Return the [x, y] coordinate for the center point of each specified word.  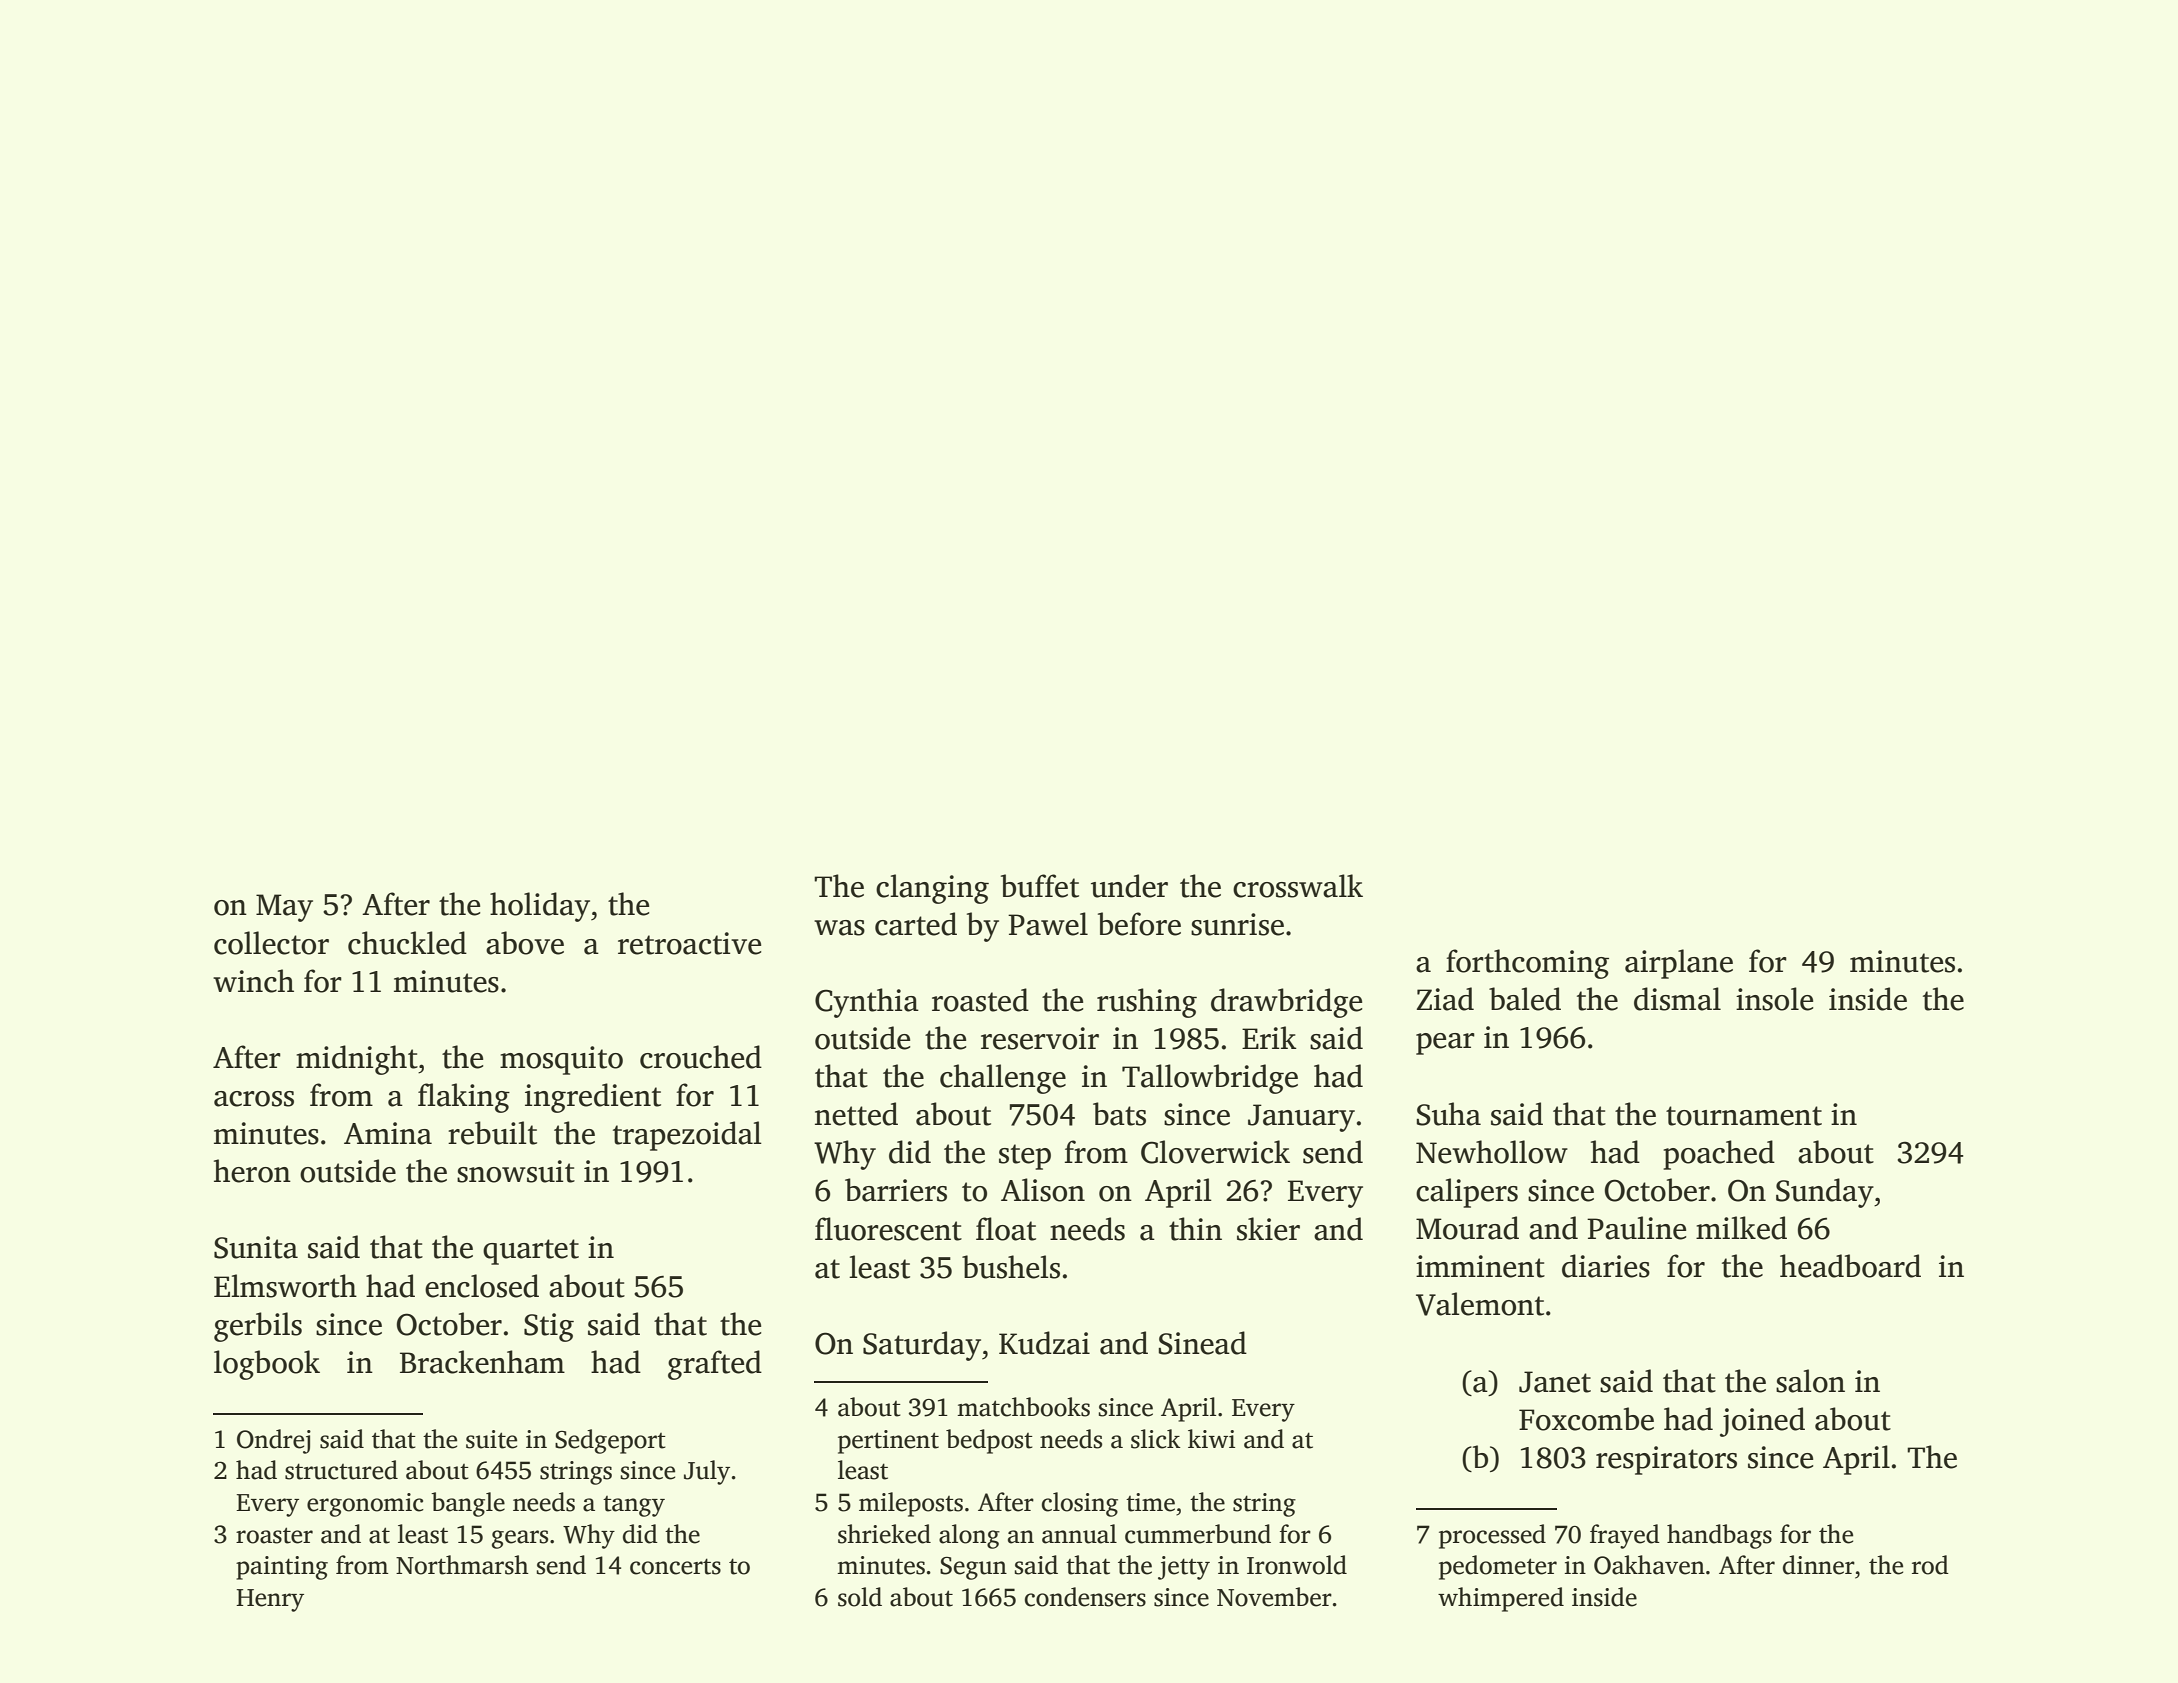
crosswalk [1298, 886]
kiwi [1211, 1438]
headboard [1850, 1266]
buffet [1040, 886]
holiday [540, 907]
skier [1268, 1229]
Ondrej [274, 1441]
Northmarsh [462, 1565]
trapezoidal [687, 1136]
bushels [1011, 1267]
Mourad [1467, 1228]
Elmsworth [285, 1286]
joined [1762, 1422]
